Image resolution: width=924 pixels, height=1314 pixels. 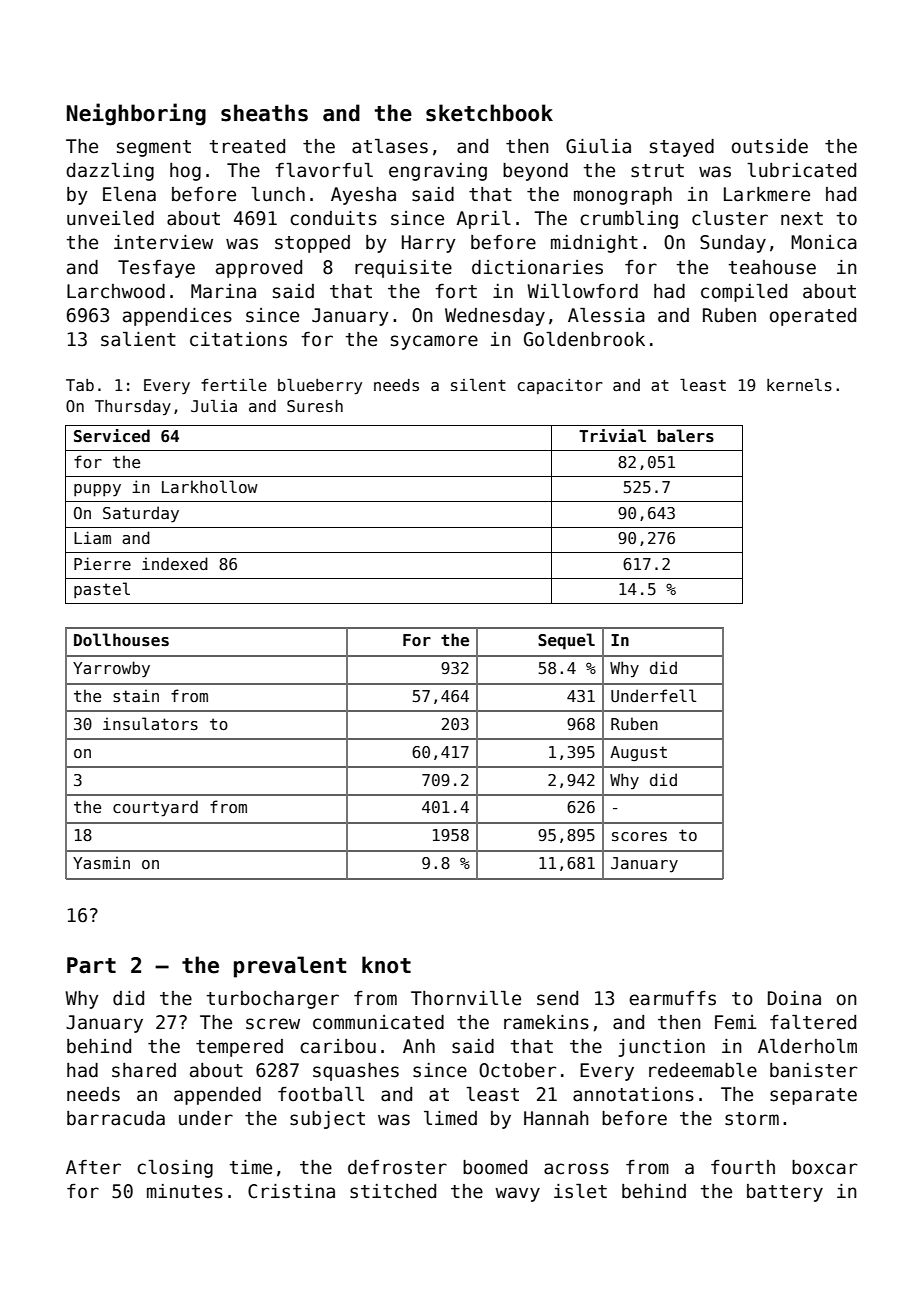 I want to click on Trivial, so click(x=612, y=435).
